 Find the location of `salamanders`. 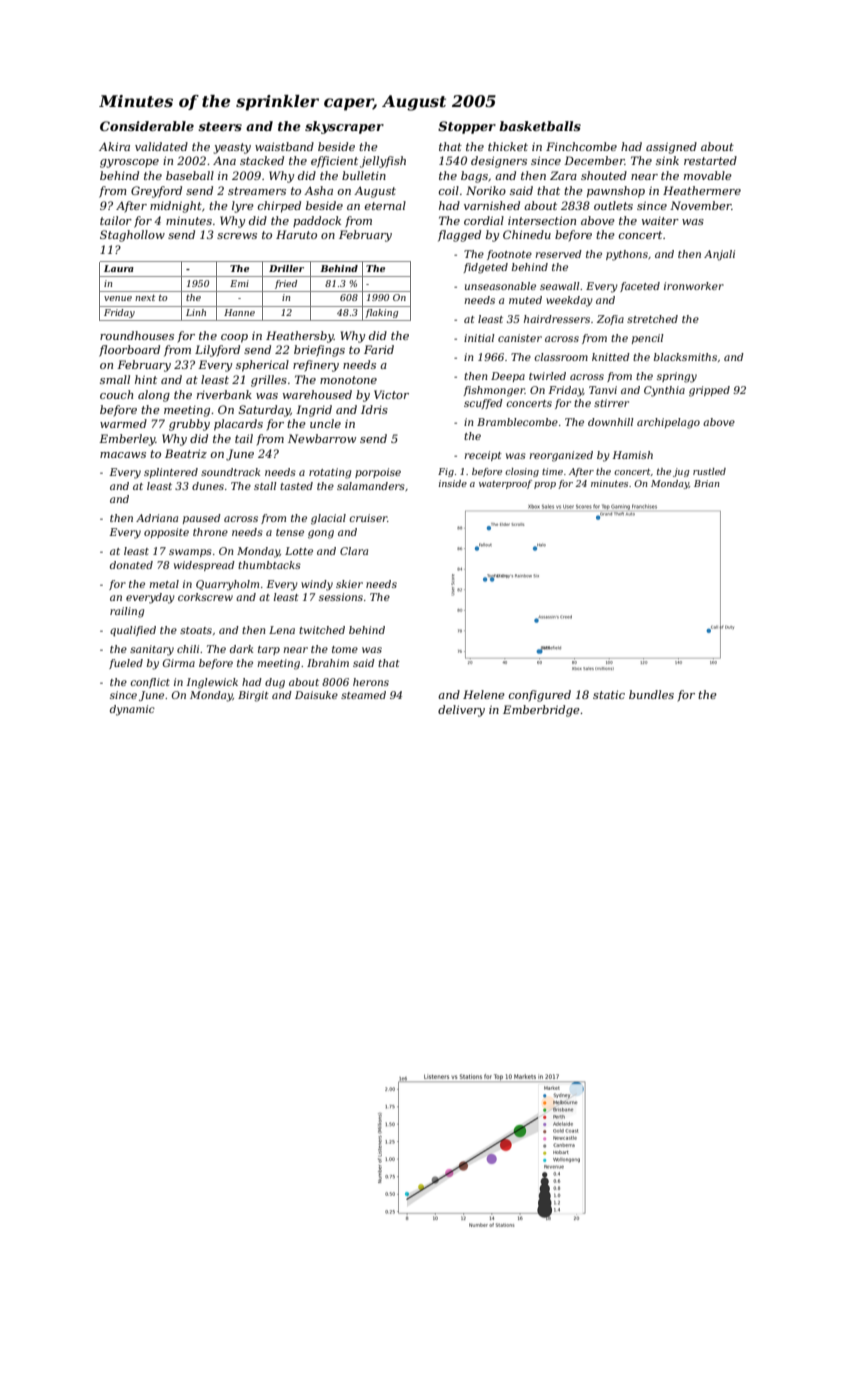

salamanders is located at coordinates (371, 486).
